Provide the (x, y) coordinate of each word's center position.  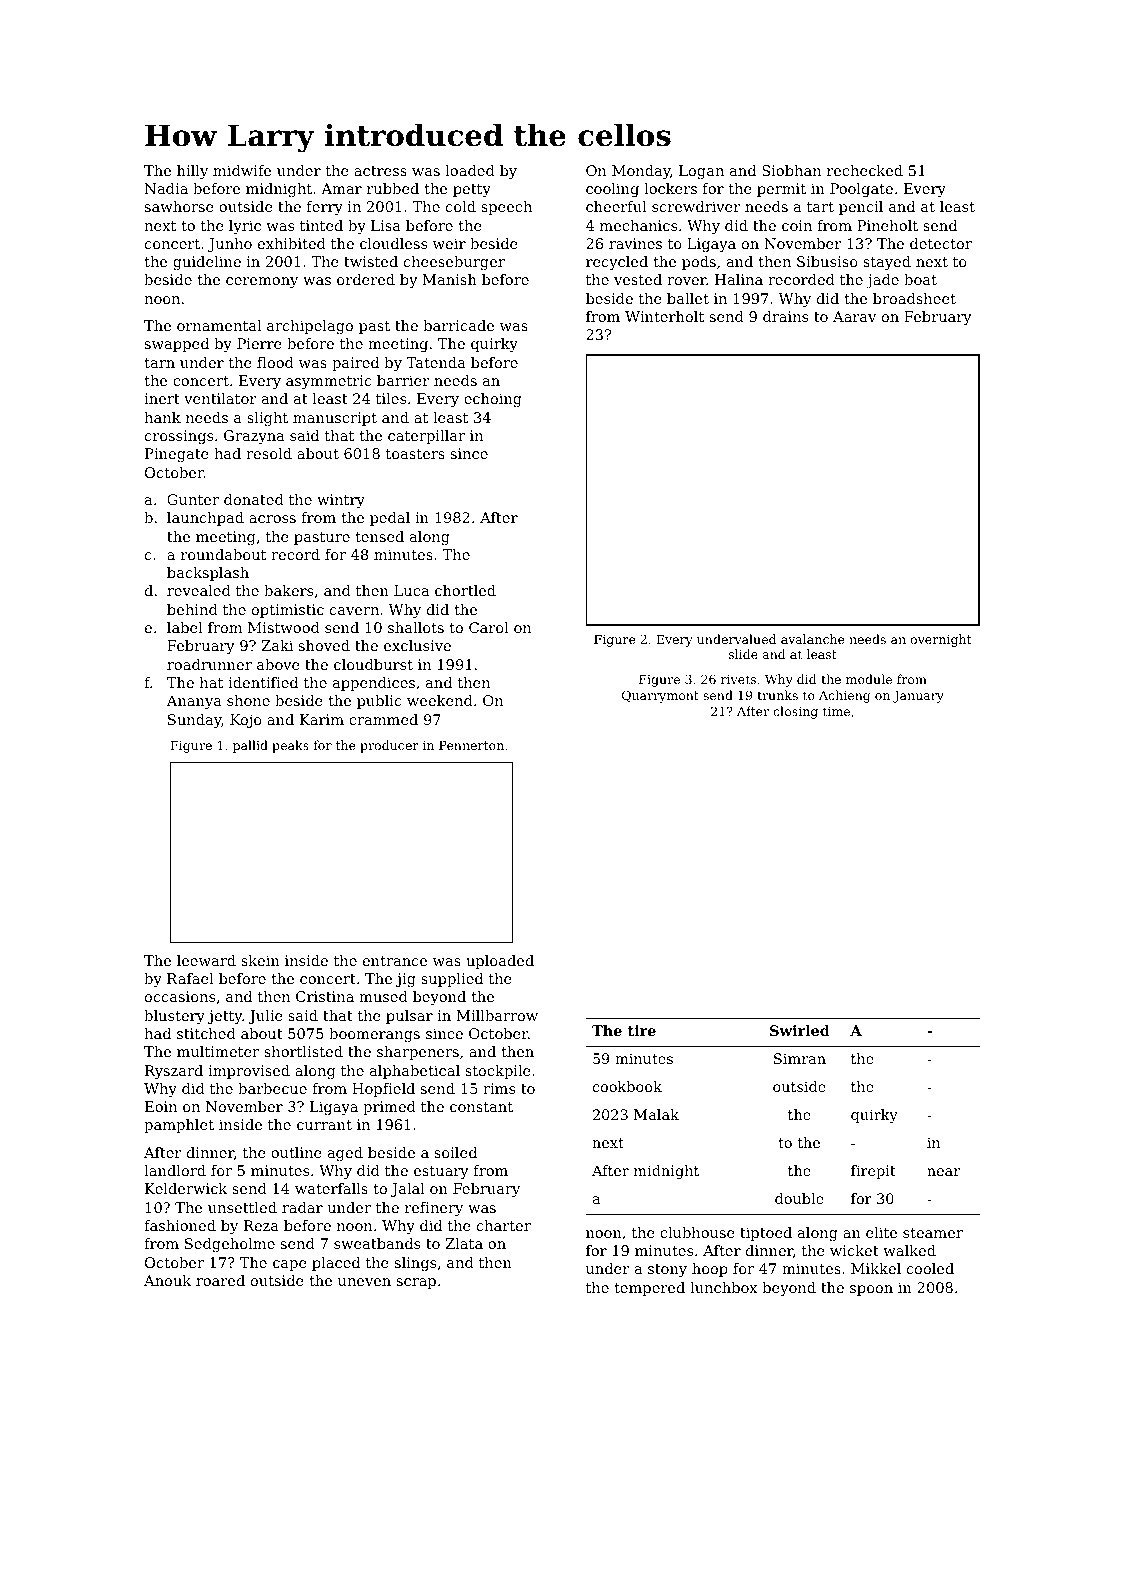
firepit (873, 1172)
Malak (656, 1114)
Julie (266, 1017)
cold (461, 206)
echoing (493, 400)
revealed (199, 590)
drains (785, 316)
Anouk (167, 1280)
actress (380, 171)
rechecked (865, 170)
